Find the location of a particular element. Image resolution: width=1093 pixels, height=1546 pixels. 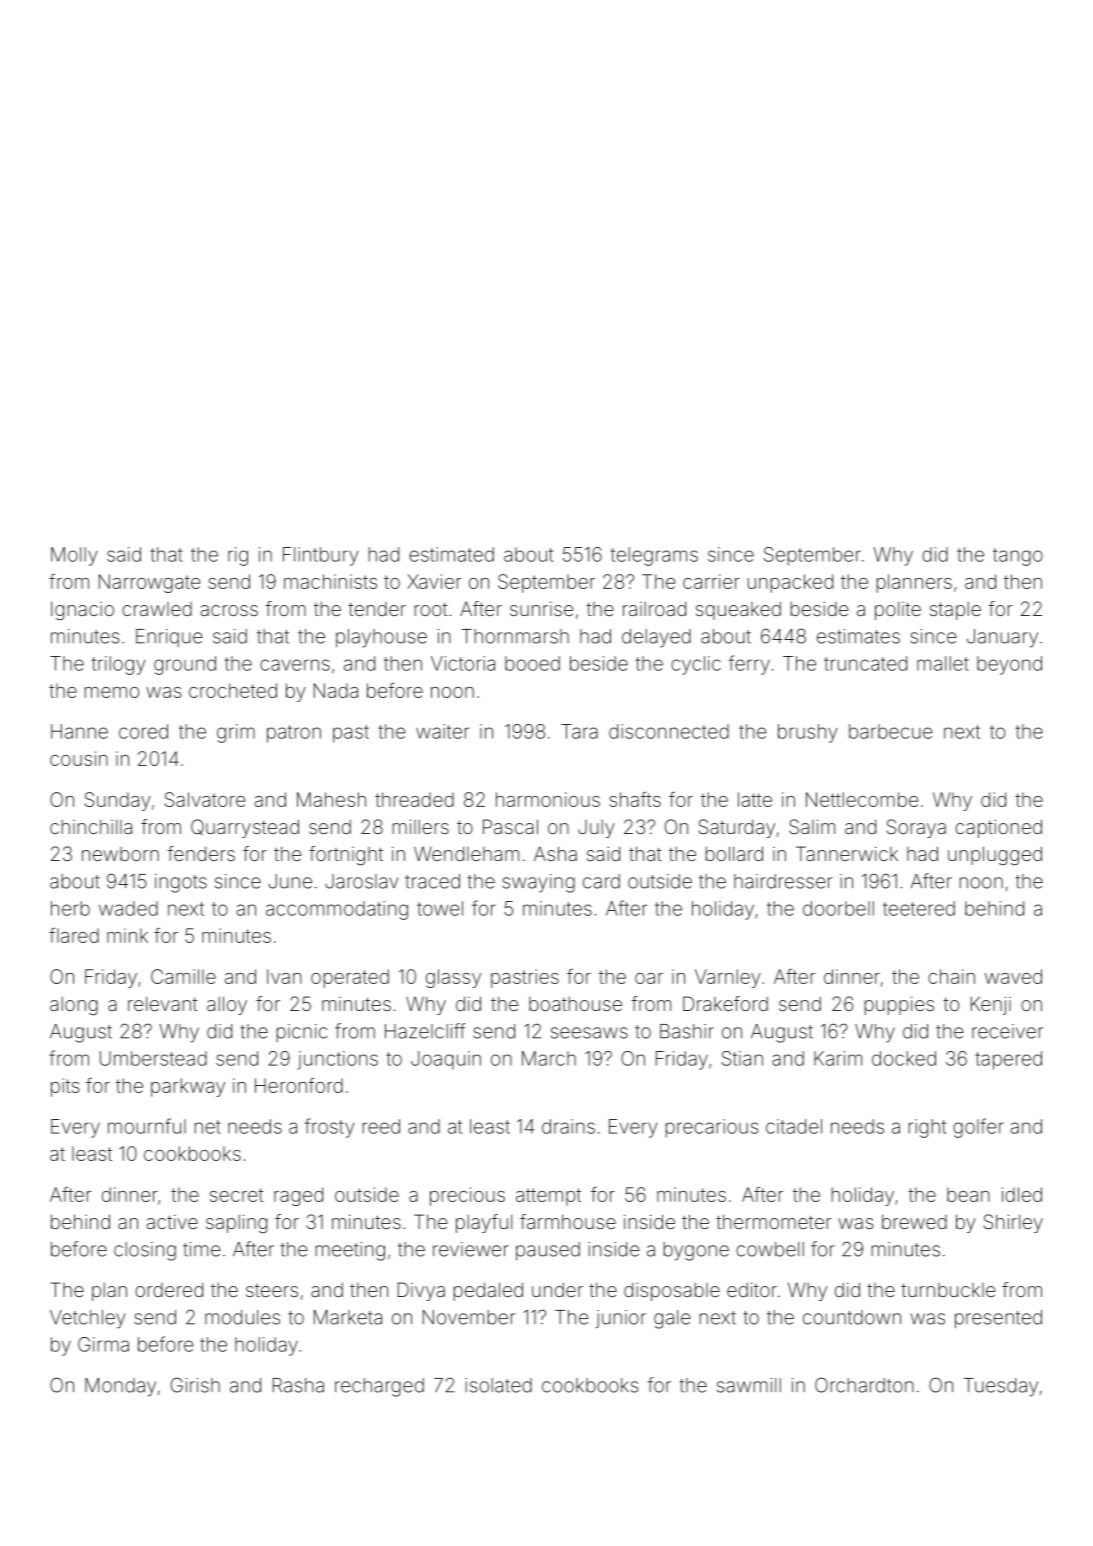

Drakeford is located at coordinates (725, 1003).
